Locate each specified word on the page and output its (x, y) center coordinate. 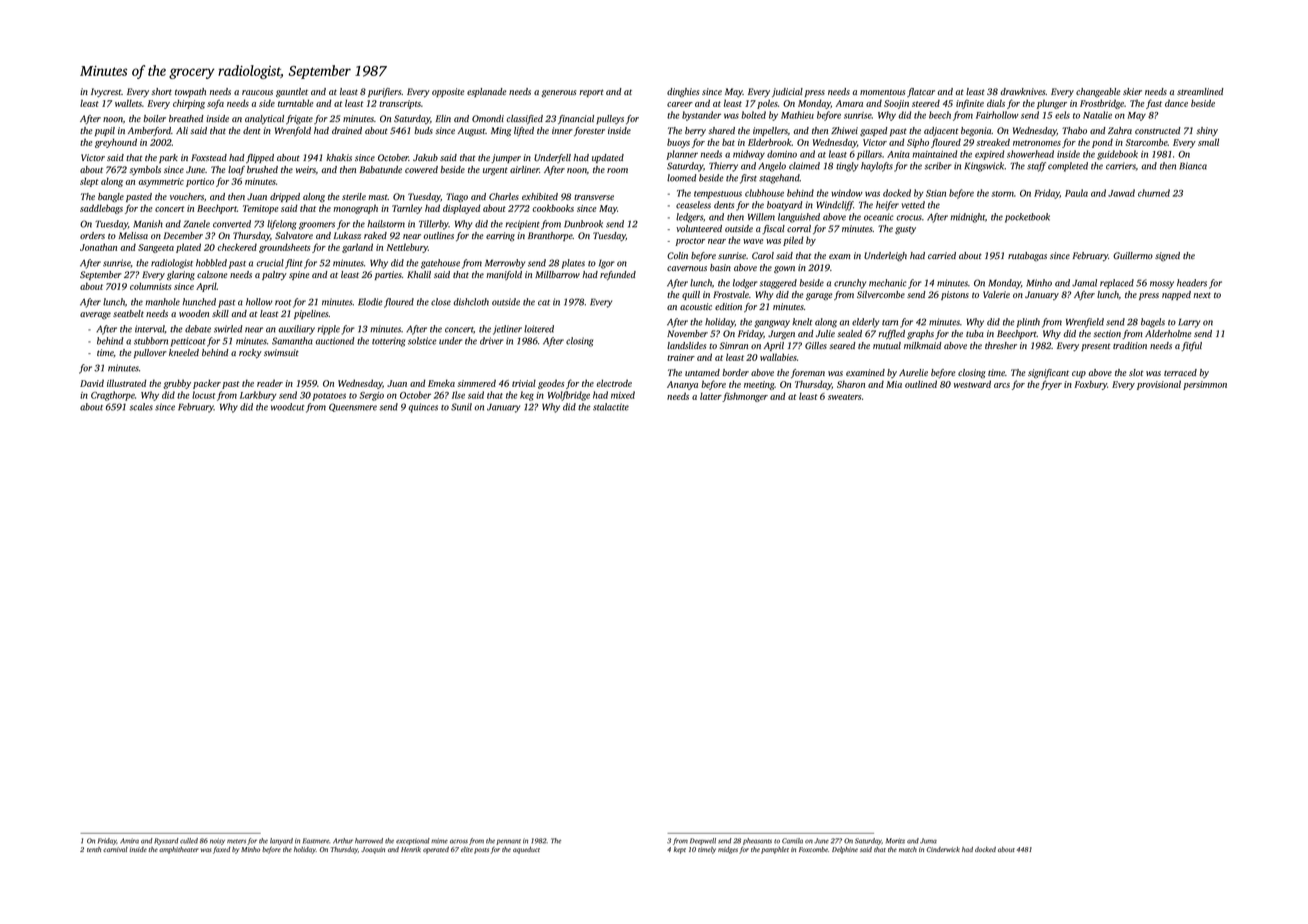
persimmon (1205, 385)
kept (680, 850)
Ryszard (166, 841)
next (1202, 295)
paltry (274, 275)
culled (189, 841)
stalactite (611, 407)
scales (141, 407)
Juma (928, 841)
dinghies (683, 93)
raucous (257, 92)
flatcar (921, 92)
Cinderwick (943, 849)
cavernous (687, 268)
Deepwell (703, 841)
